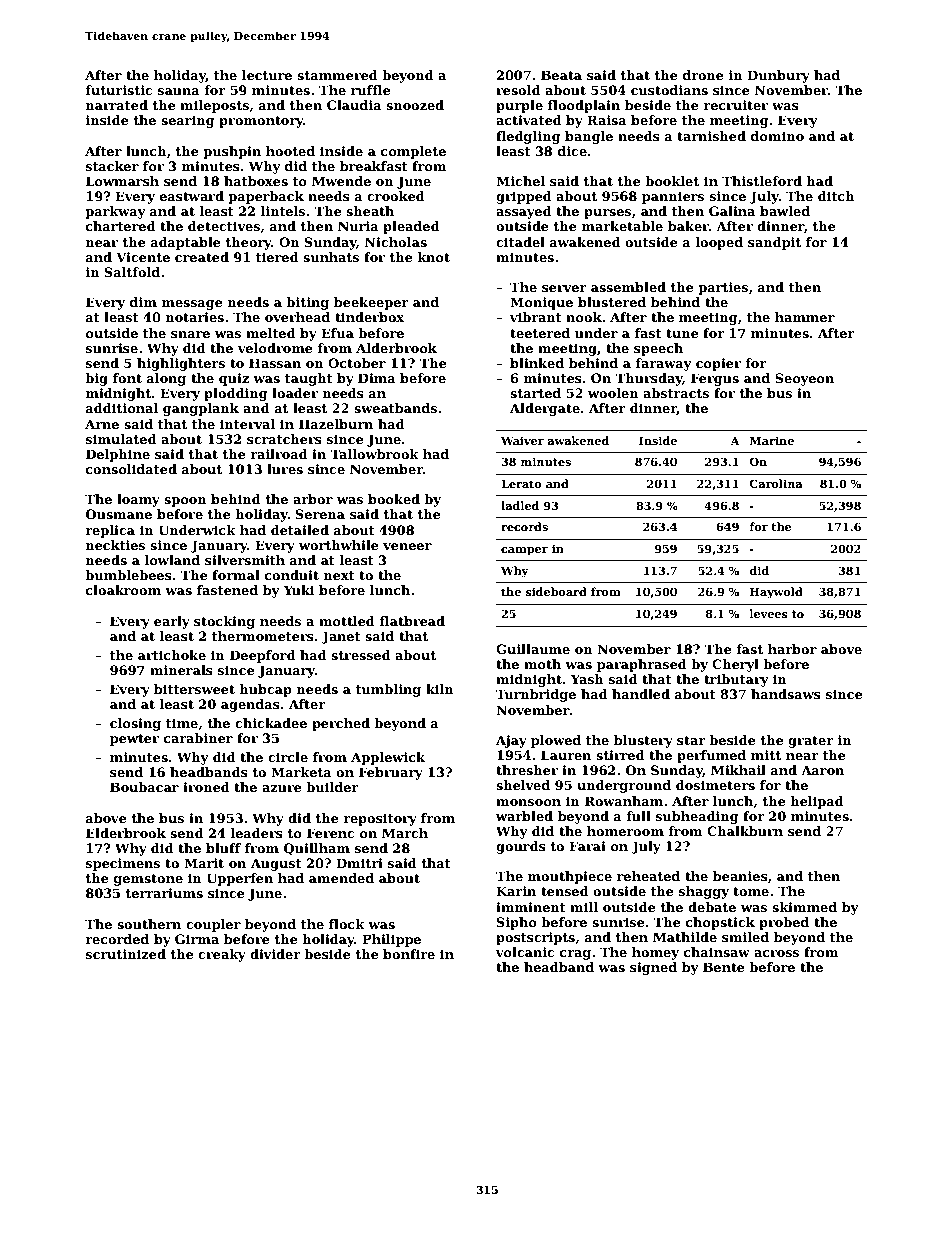  Describe the element at coordinates (112, 166) in the screenshot. I see `stacker` at that location.
